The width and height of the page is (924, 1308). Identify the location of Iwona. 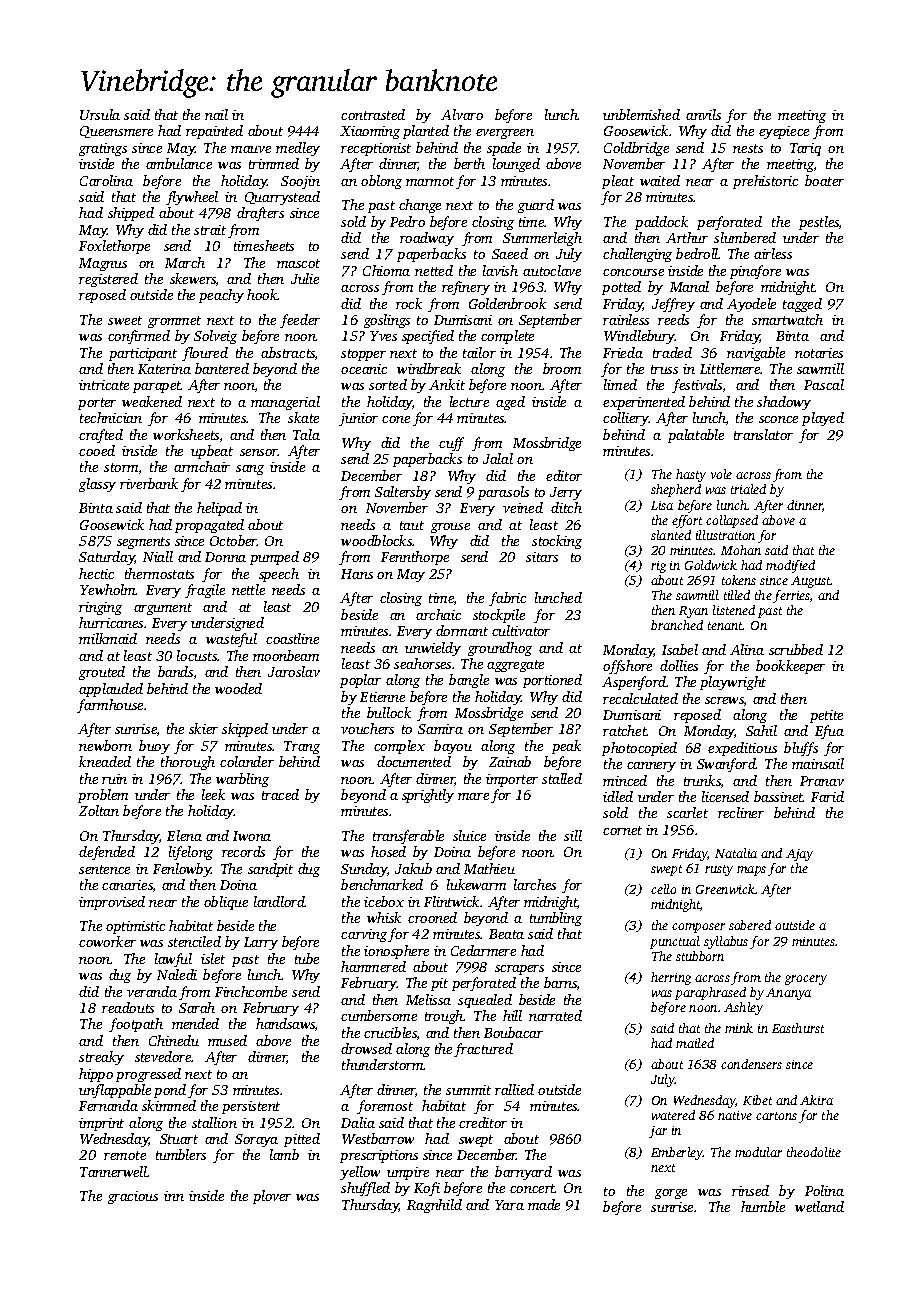
(252, 836).
